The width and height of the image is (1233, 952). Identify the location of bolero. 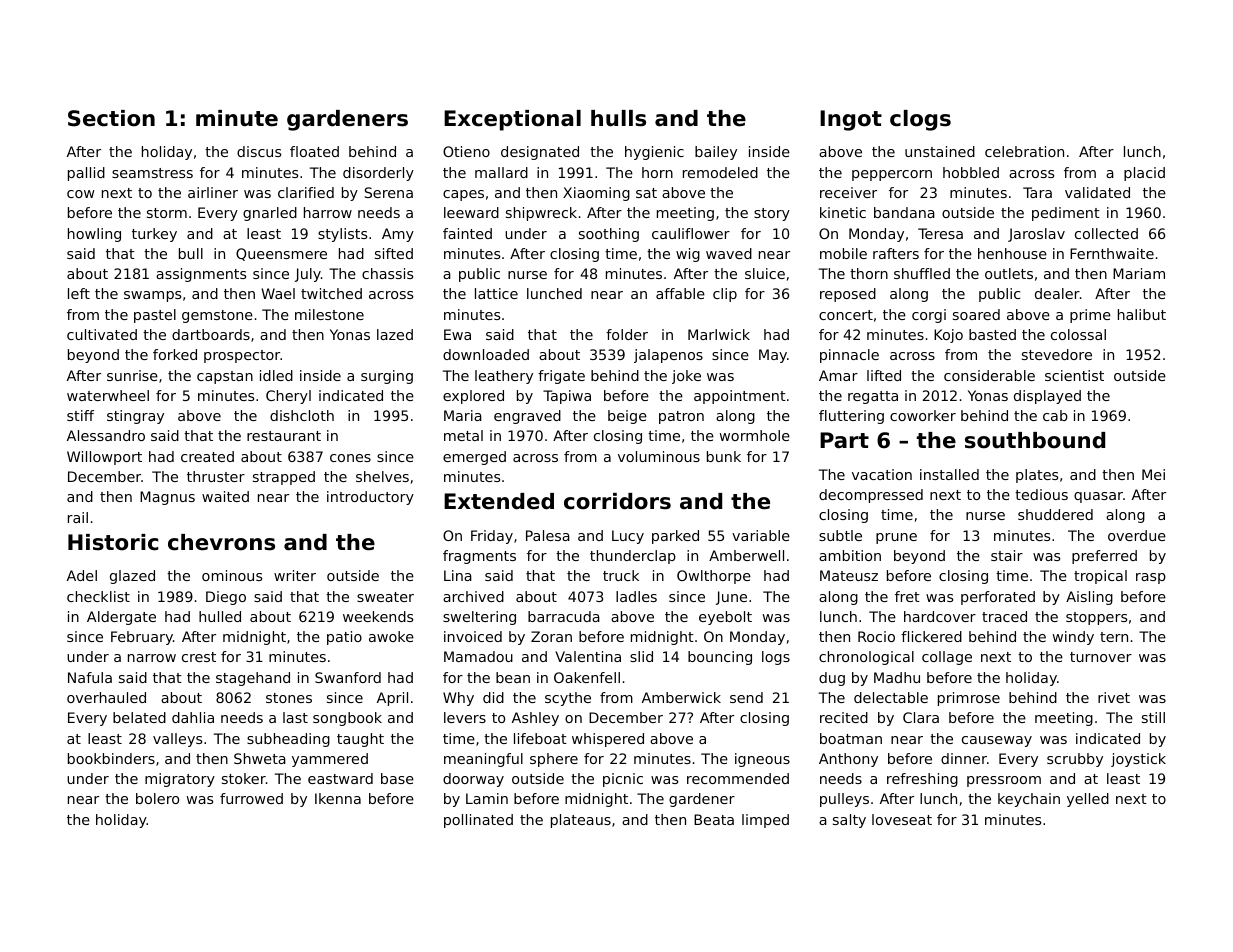
(157, 798).
